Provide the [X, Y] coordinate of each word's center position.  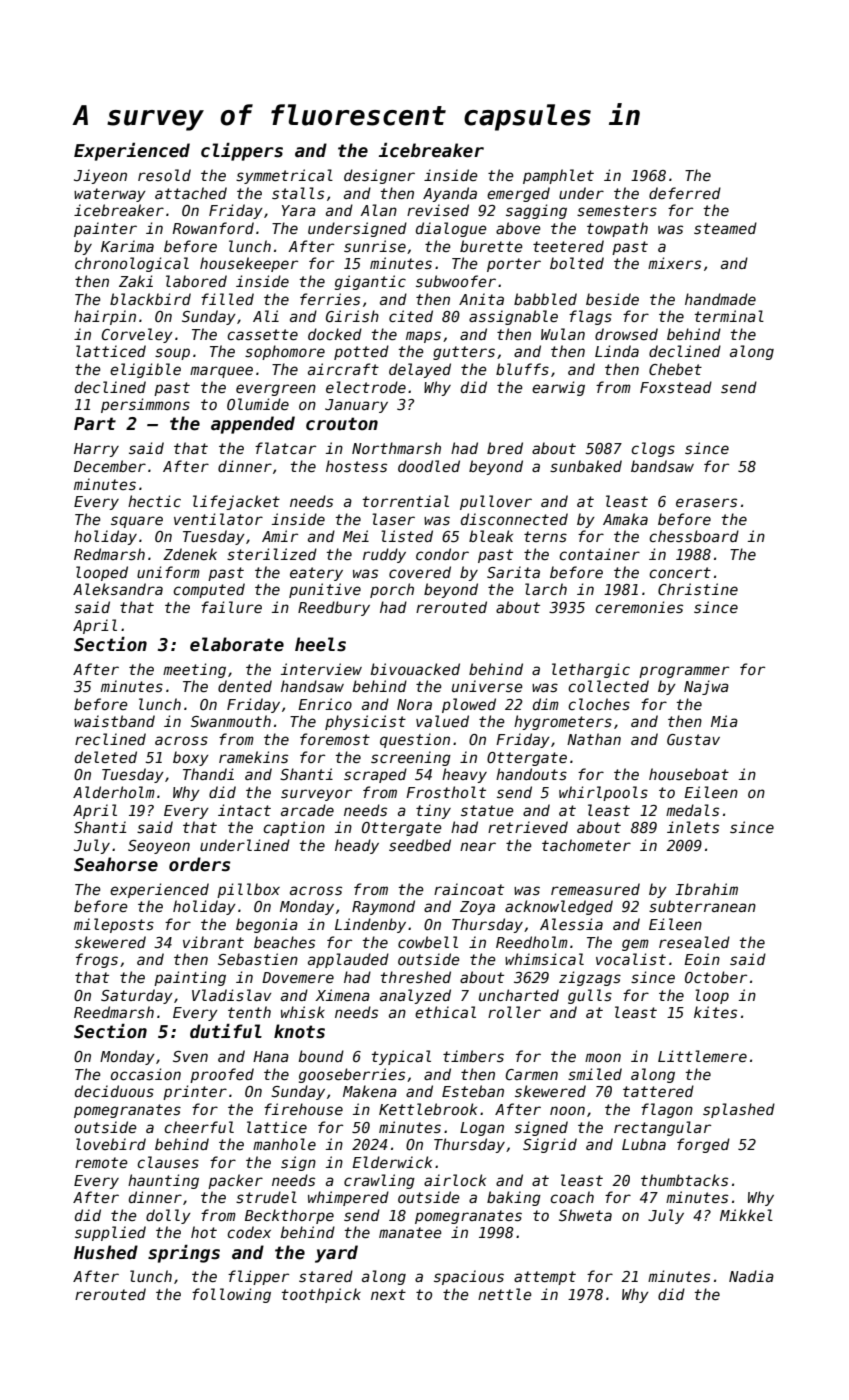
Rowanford [213, 228]
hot [204, 1232]
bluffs [522, 369]
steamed [725, 228]
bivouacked [415, 669]
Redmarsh [109, 554]
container [599, 554]
